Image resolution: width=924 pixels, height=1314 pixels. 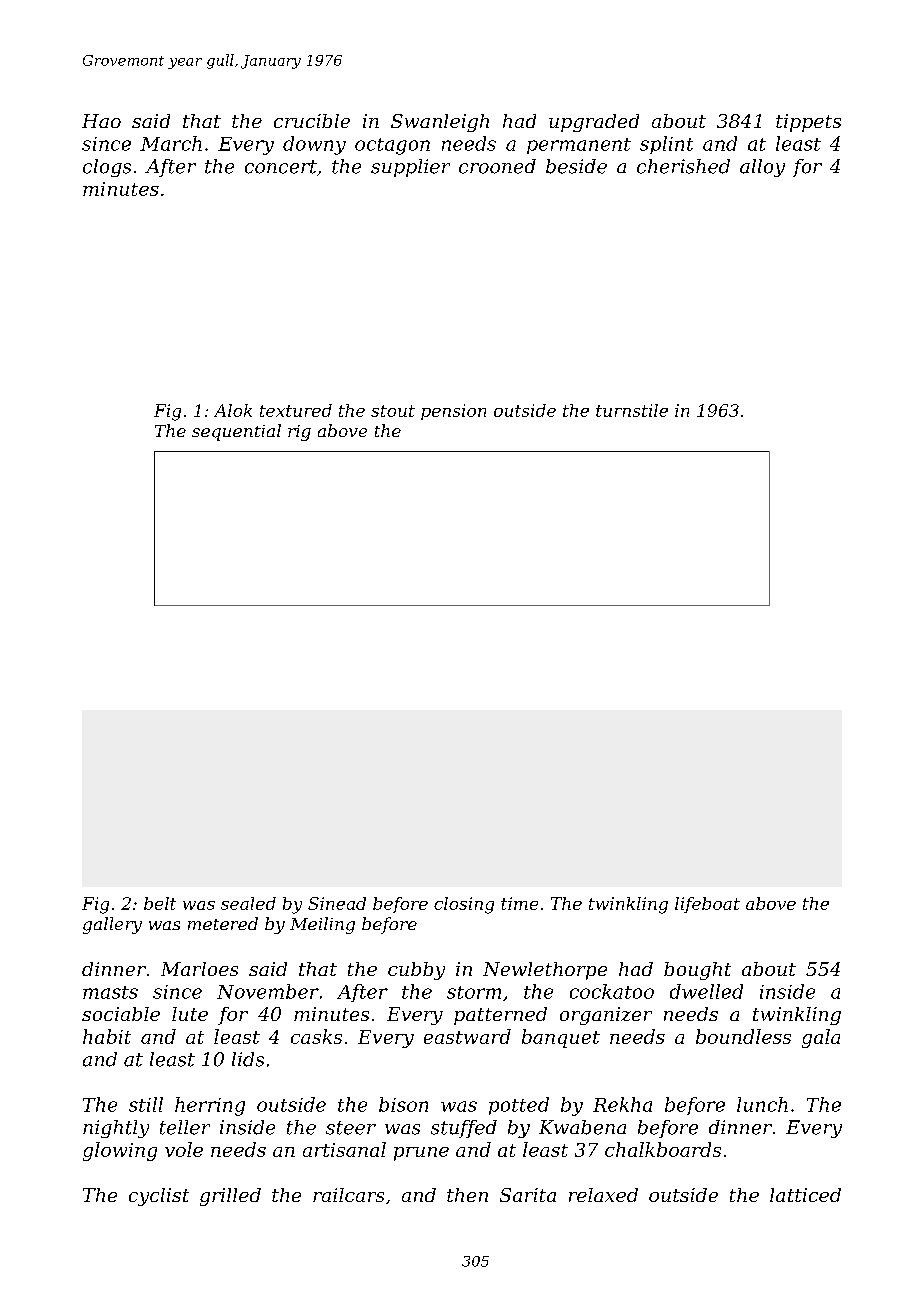 What do you see at coordinates (337, 903) in the document?
I see `Sinead` at bounding box center [337, 903].
